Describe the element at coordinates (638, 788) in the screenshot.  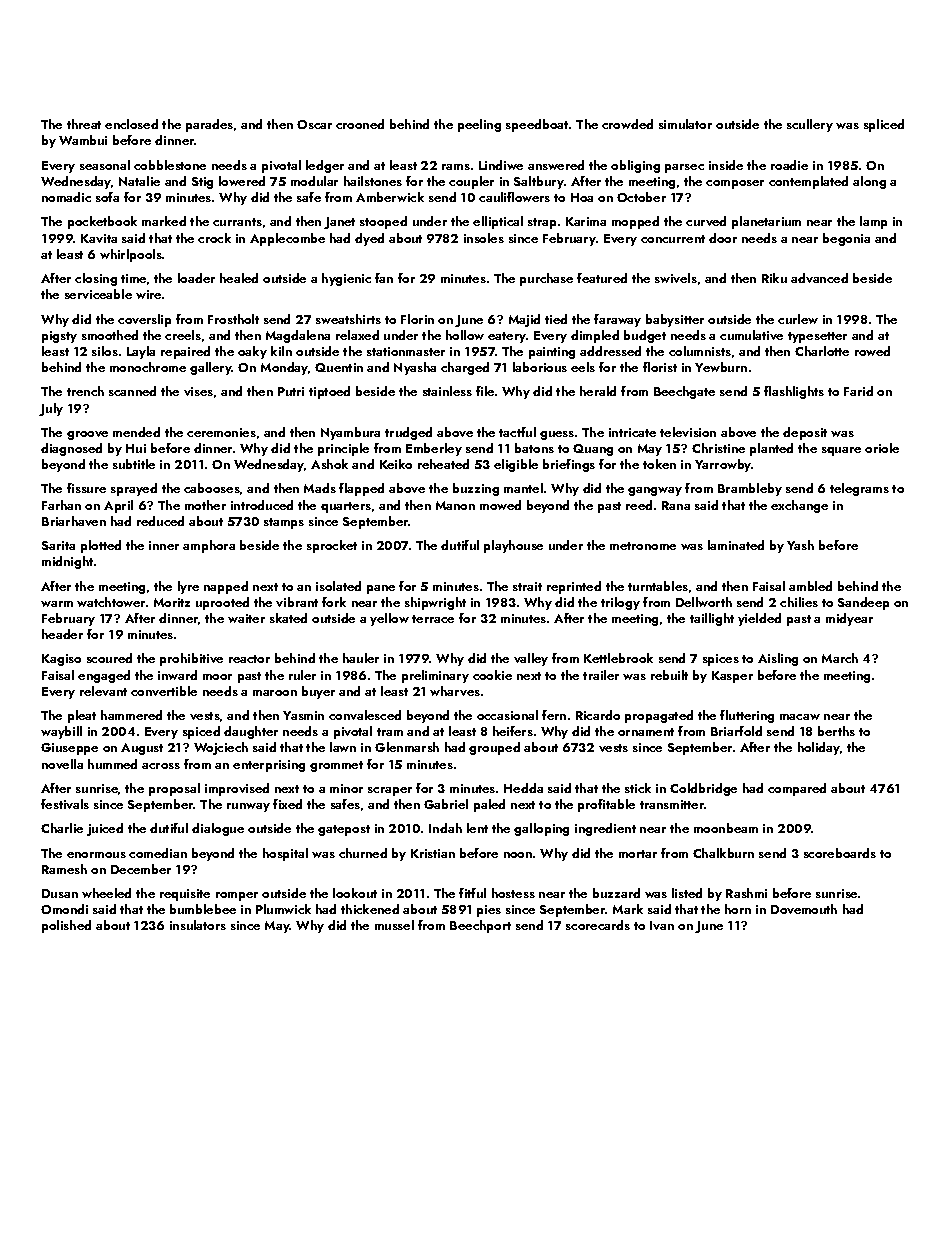
I see `stick` at that location.
